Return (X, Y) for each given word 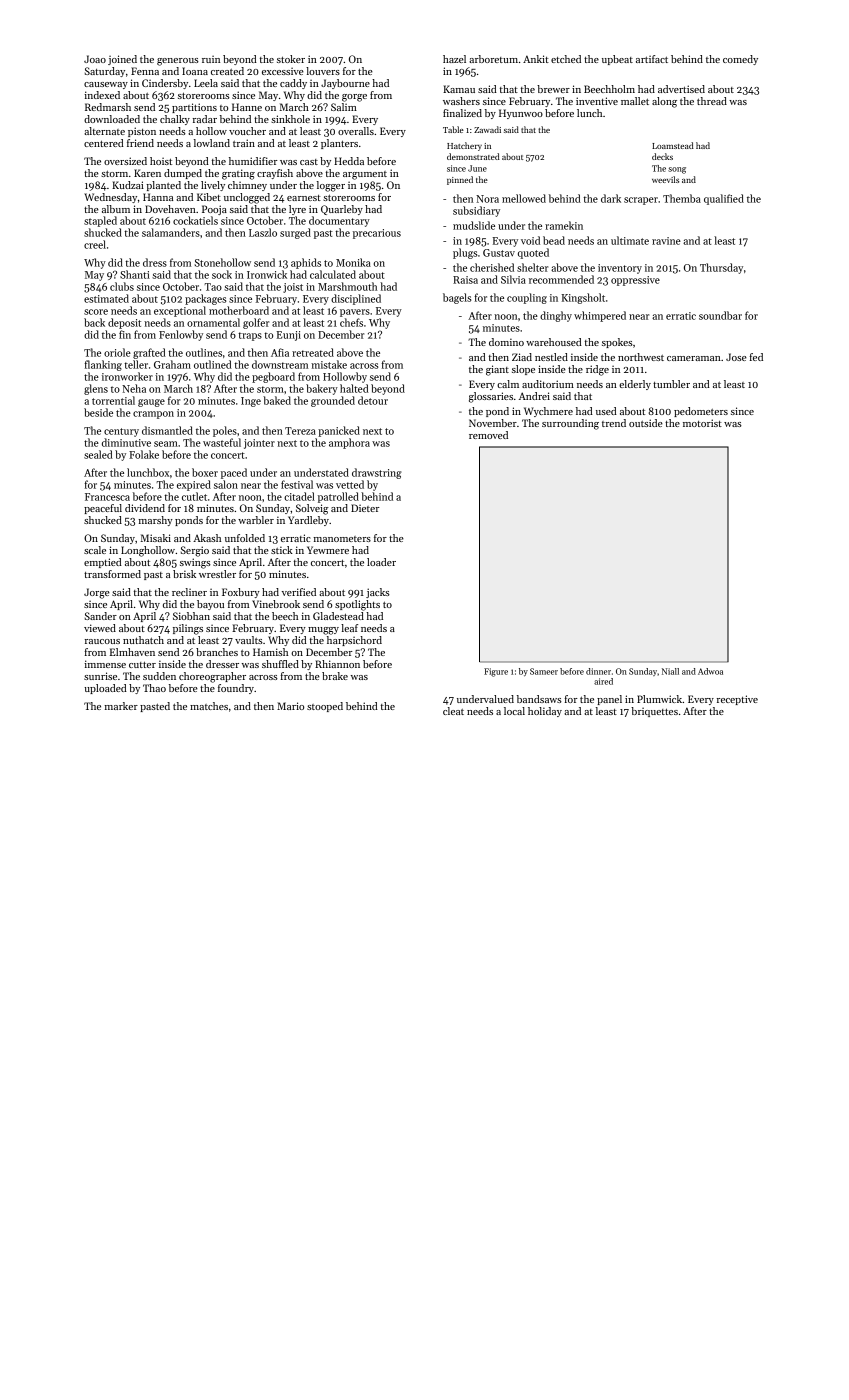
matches (209, 706)
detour (373, 400)
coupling (527, 298)
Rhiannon (337, 664)
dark (611, 198)
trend (614, 423)
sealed (98, 454)
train (244, 143)
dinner (598, 671)
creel (95, 244)
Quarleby (342, 210)
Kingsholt (583, 298)
